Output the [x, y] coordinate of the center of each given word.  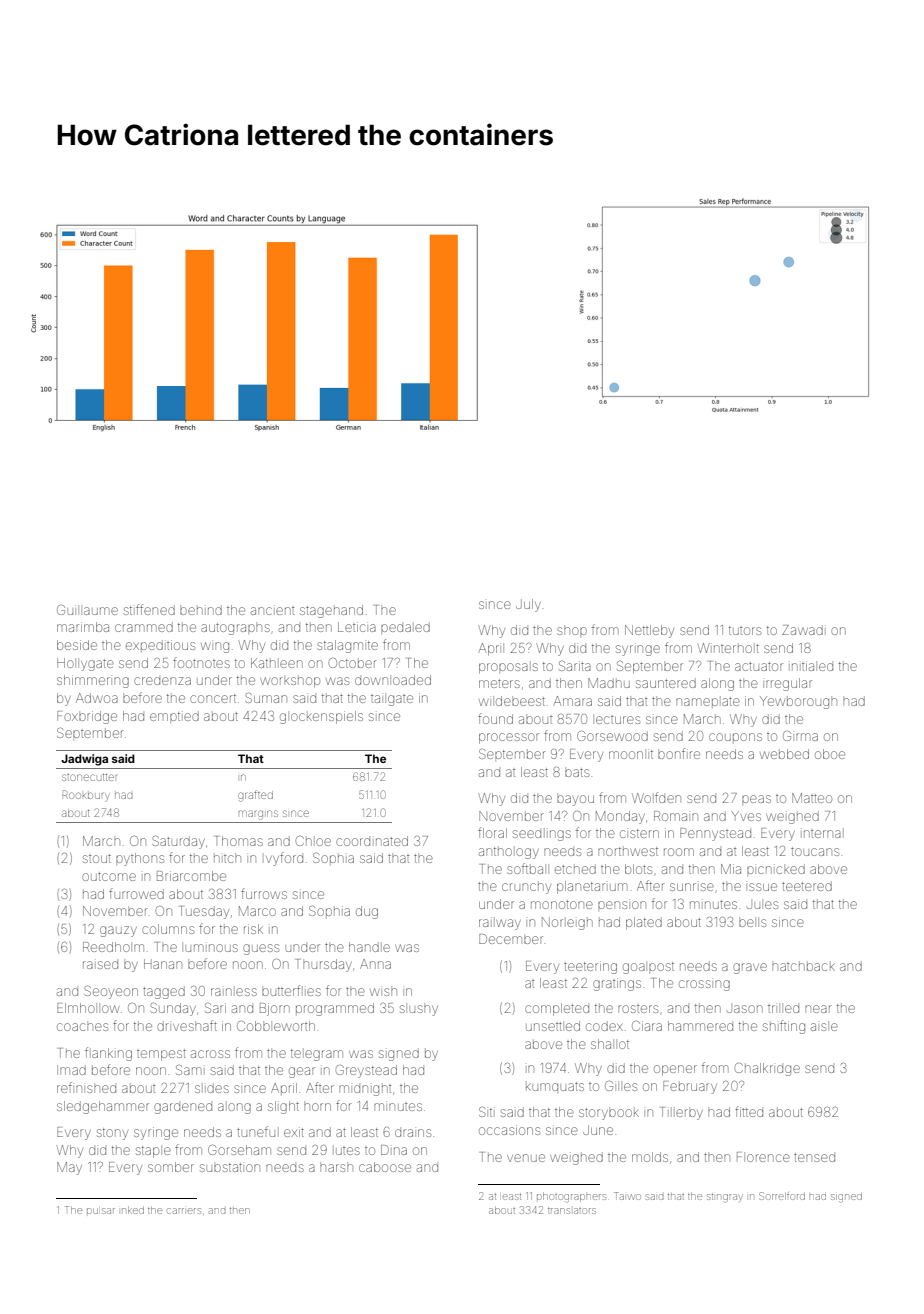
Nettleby [649, 631]
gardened [183, 1108]
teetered [807, 886]
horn [317, 1107]
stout [97, 858]
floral [492, 832]
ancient [272, 611]
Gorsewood [612, 736]
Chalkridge [767, 1069]
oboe [830, 754]
